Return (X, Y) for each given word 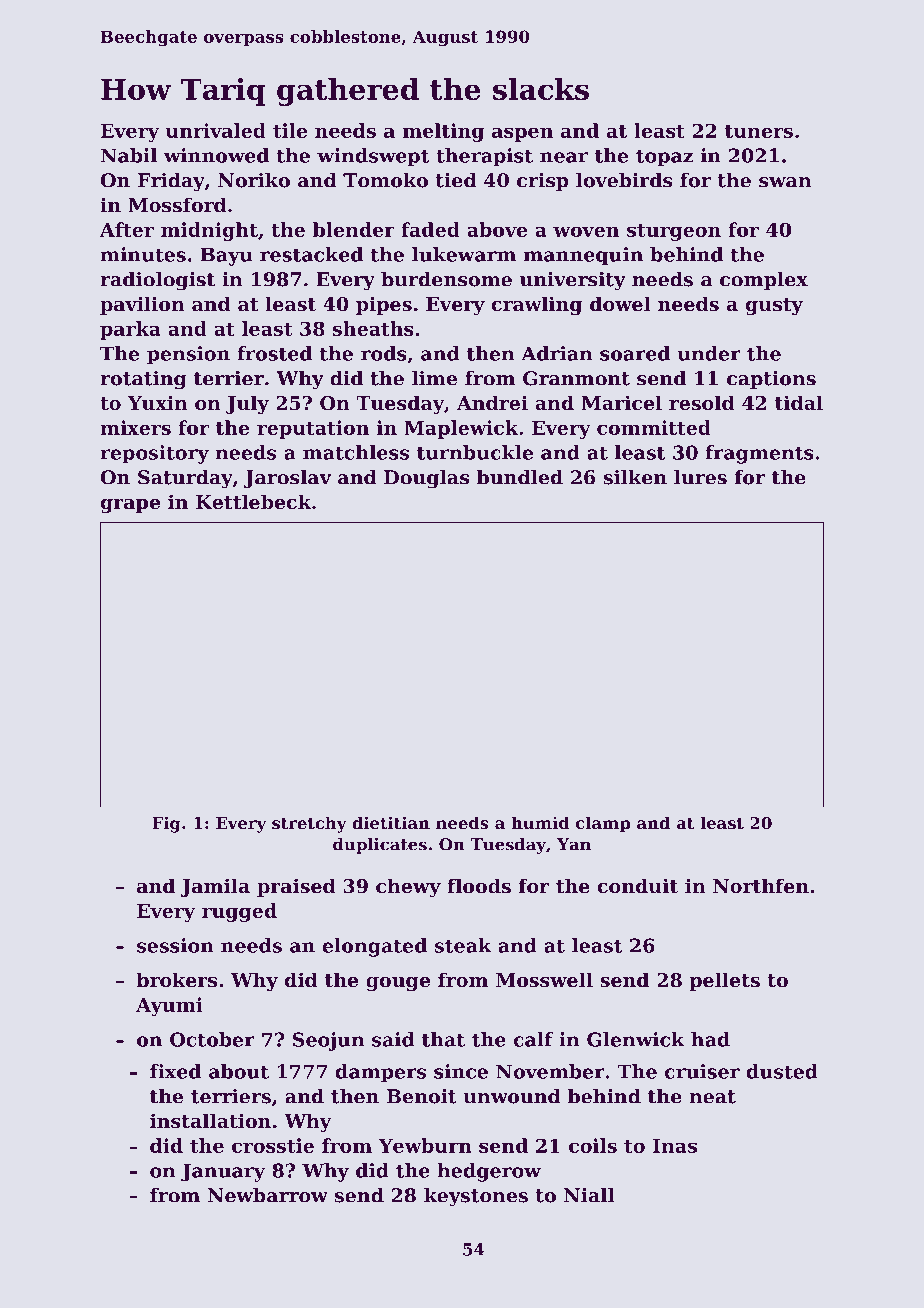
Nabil (129, 155)
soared (635, 353)
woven (586, 231)
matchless (356, 452)
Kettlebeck (254, 501)
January (223, 1172)
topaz (664, 158)
